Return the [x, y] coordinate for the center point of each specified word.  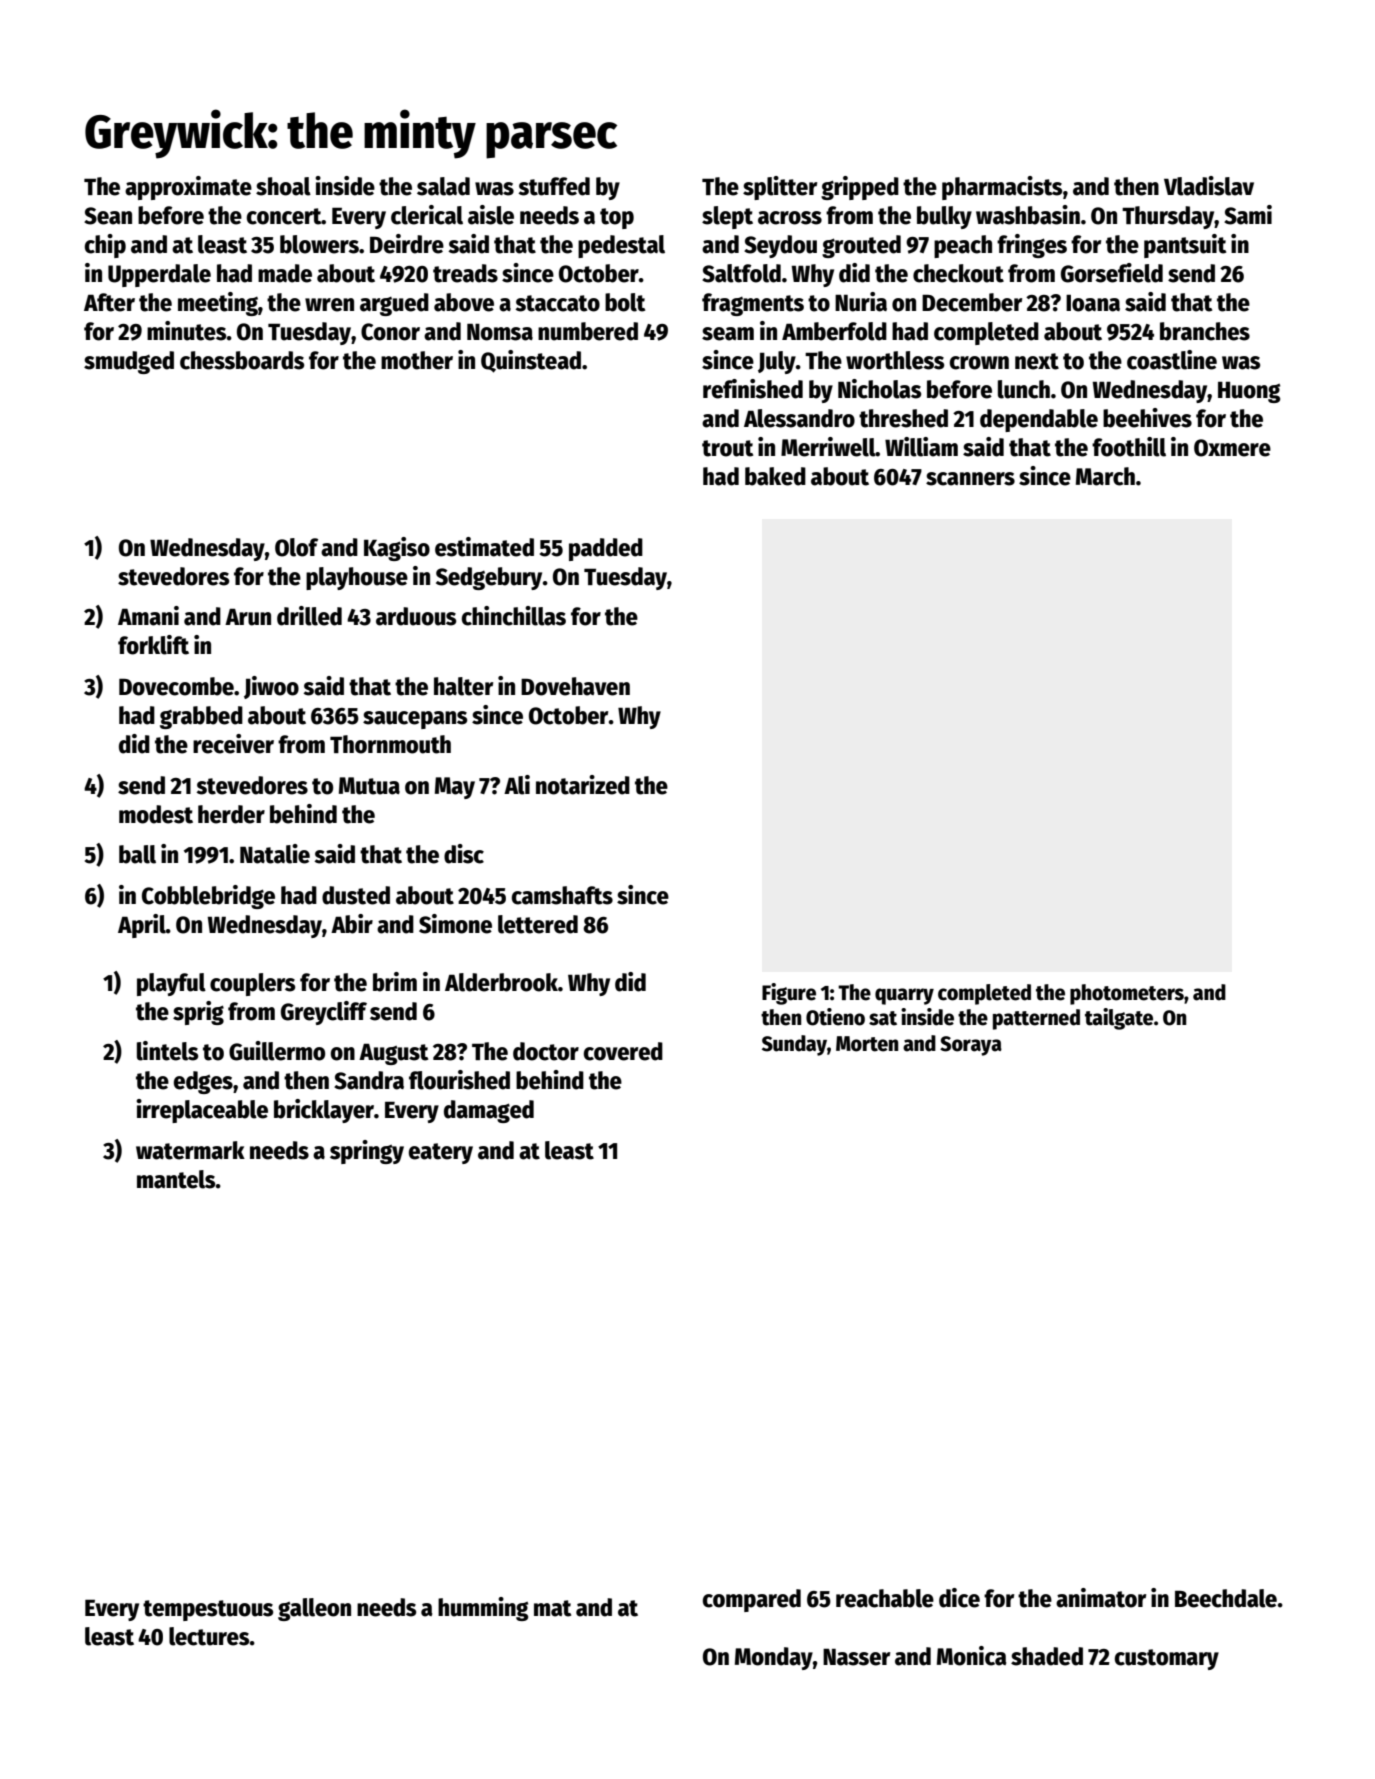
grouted [861, 246]
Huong [1249, 392]
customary [1167, 1659]
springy [367, 1152]
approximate [188, 188]
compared [752, 1600]
